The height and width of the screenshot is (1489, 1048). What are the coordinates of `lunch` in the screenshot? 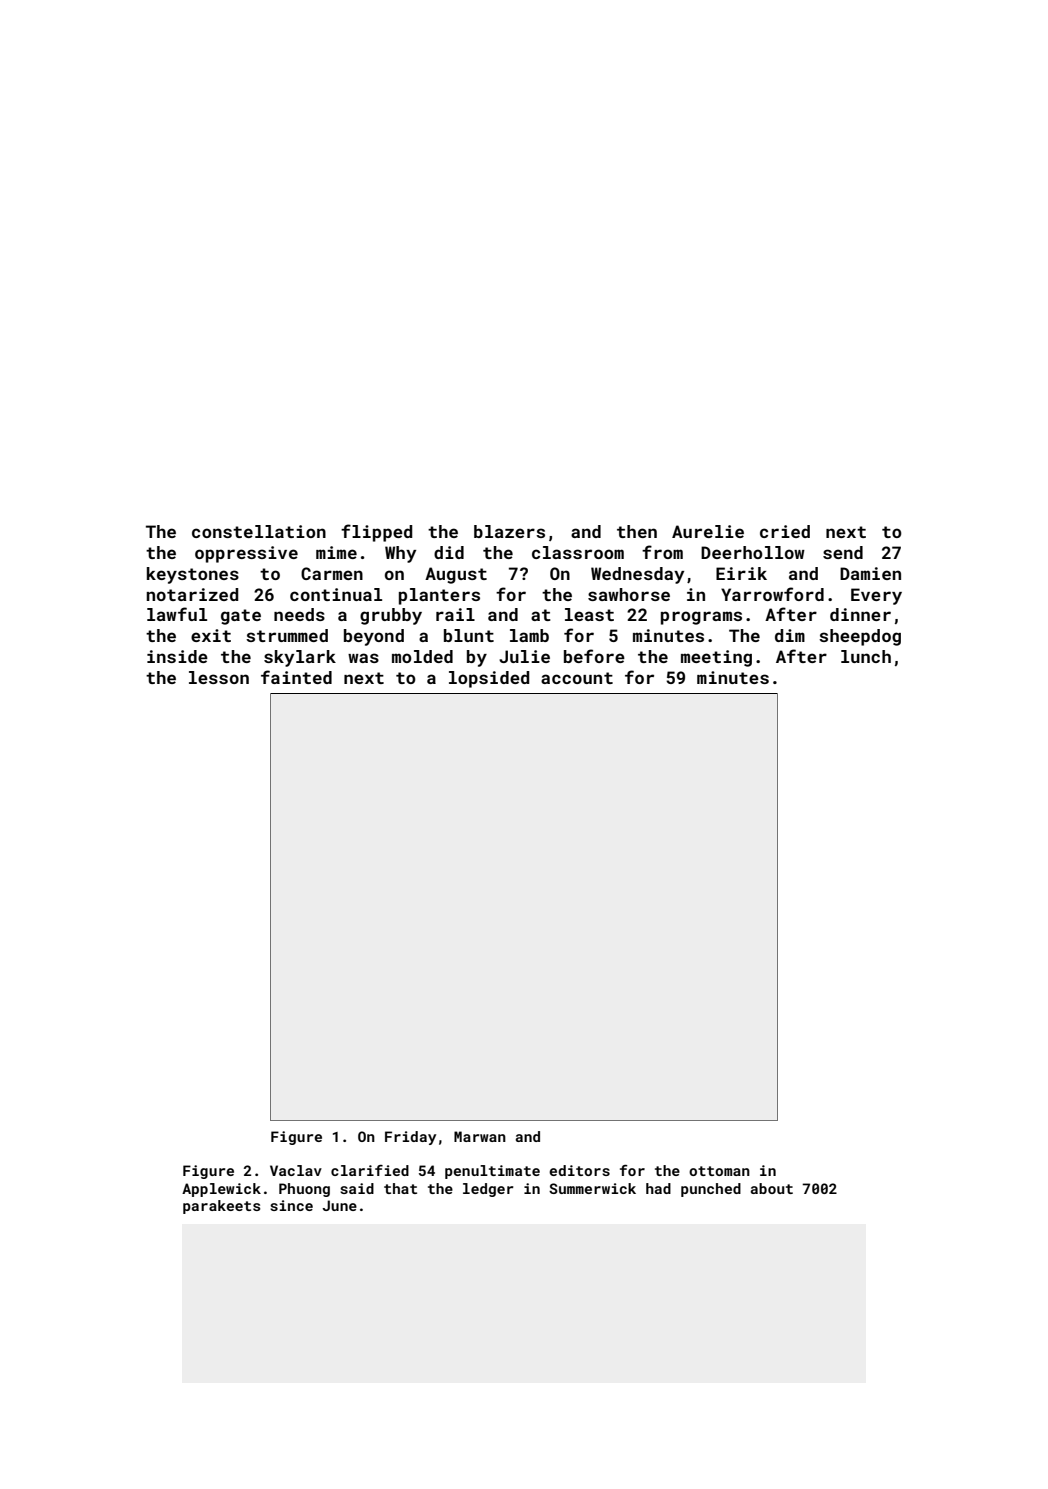 It's located at (866, 656).
